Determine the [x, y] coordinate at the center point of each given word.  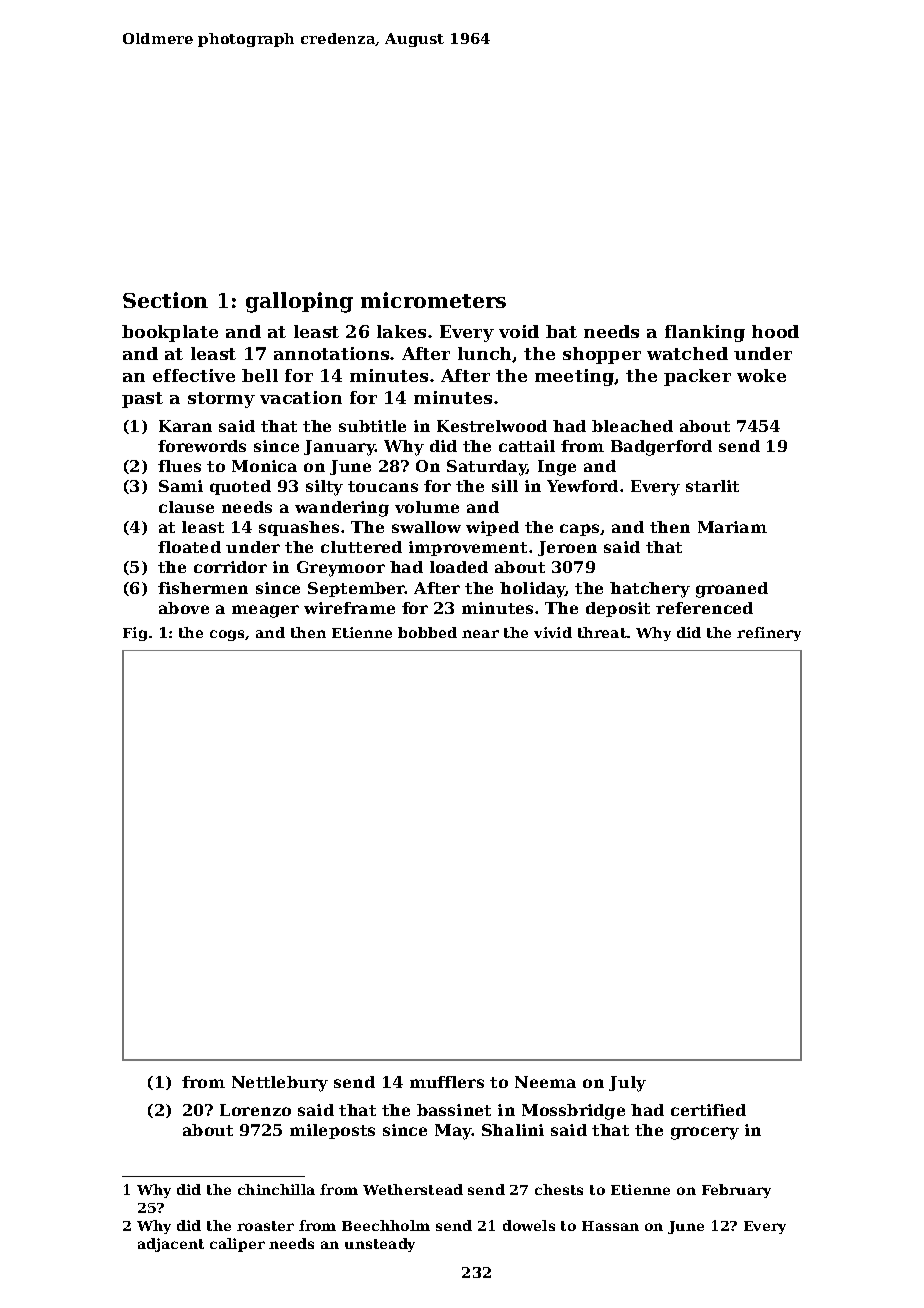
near [480, 634]
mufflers [447, 1082]
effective [194, 375]
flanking [705, 333]
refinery [769, 634]
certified [708, 1110]
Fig [135, 634]
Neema [545, 1082]
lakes [401, 331]
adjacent [171, 1245]
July [627, 1084]
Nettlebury [280, 1084]
